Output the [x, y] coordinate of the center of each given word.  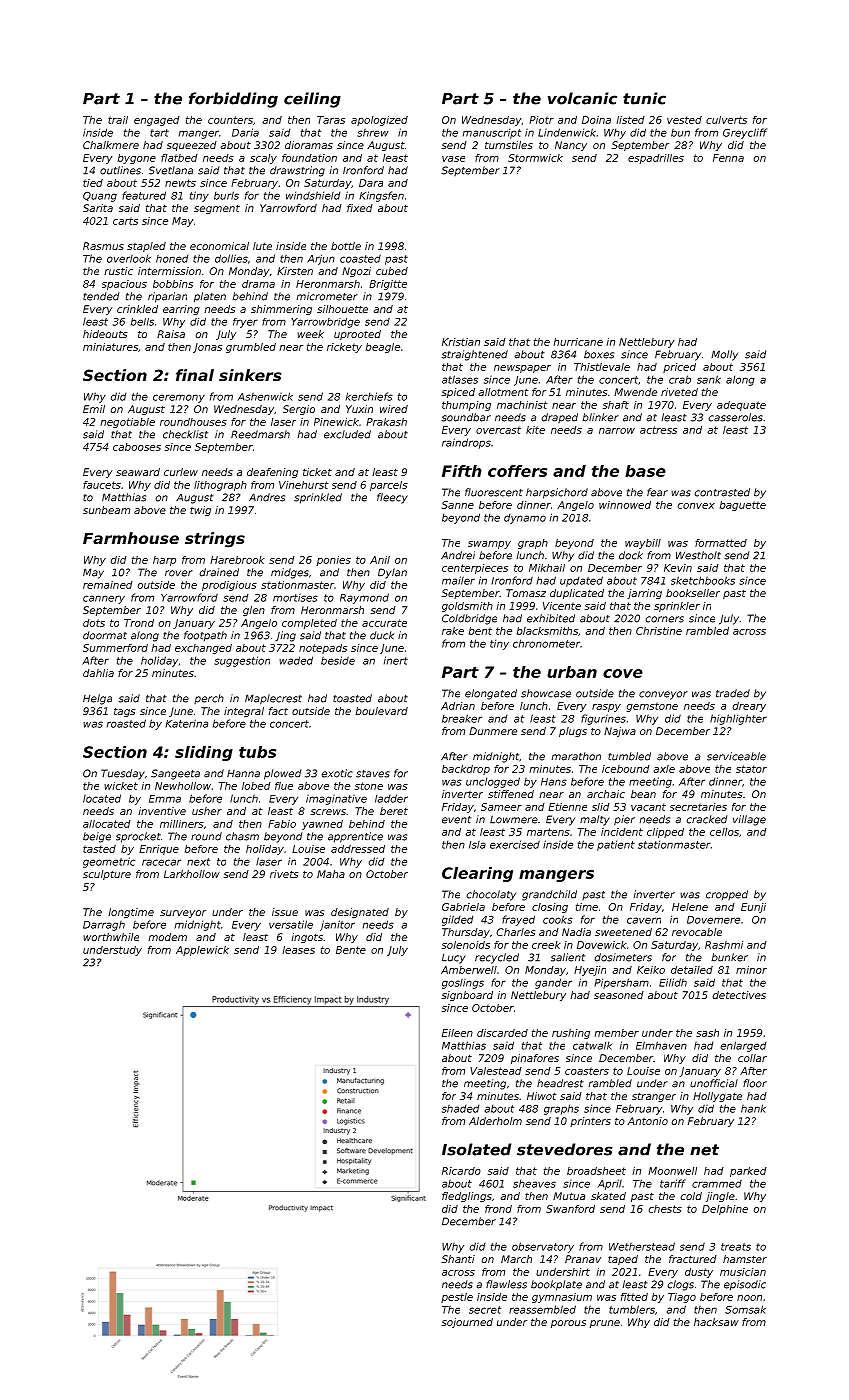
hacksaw [716, 1322]
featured [144, 195]
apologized [379, 121]
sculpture [107, 875]
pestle [457, 1298]
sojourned [467, 1323]
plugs [573, 732]
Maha [331, 874]
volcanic [582, 98]
